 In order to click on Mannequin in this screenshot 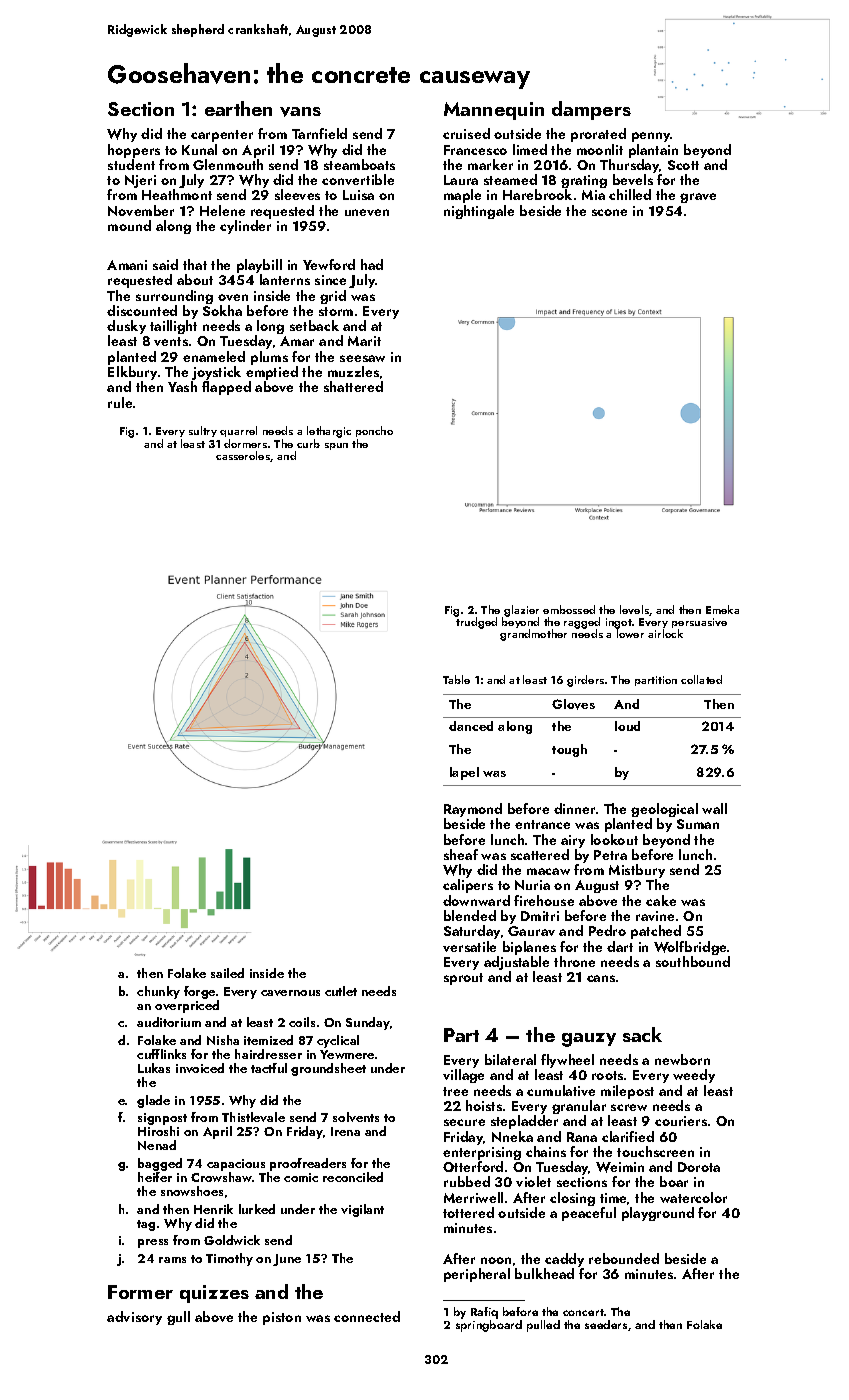, I will do `click(494, 111)`.
